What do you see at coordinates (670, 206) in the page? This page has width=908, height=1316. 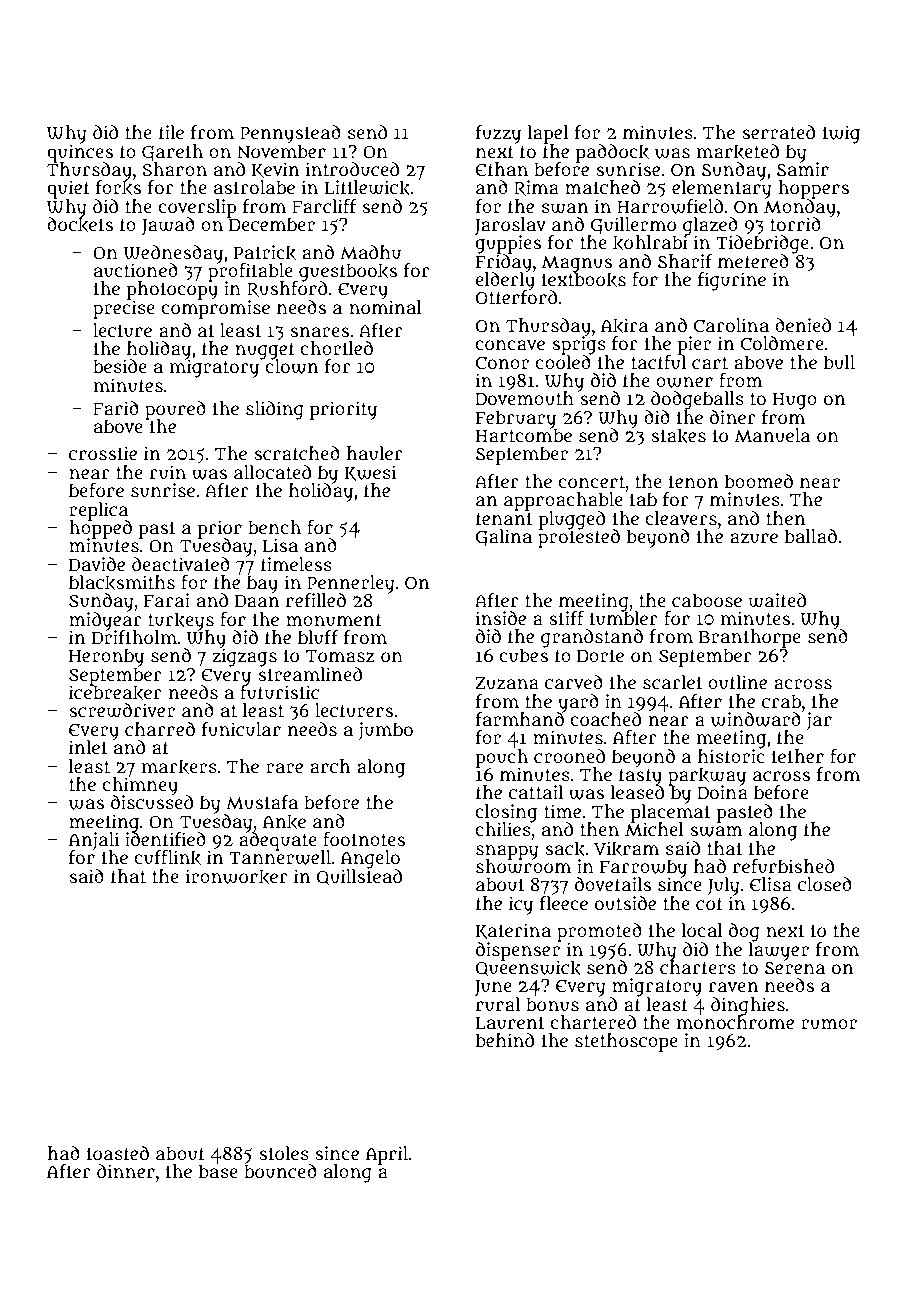 I see `Harrowfield` at bounding box center [670, 206].
